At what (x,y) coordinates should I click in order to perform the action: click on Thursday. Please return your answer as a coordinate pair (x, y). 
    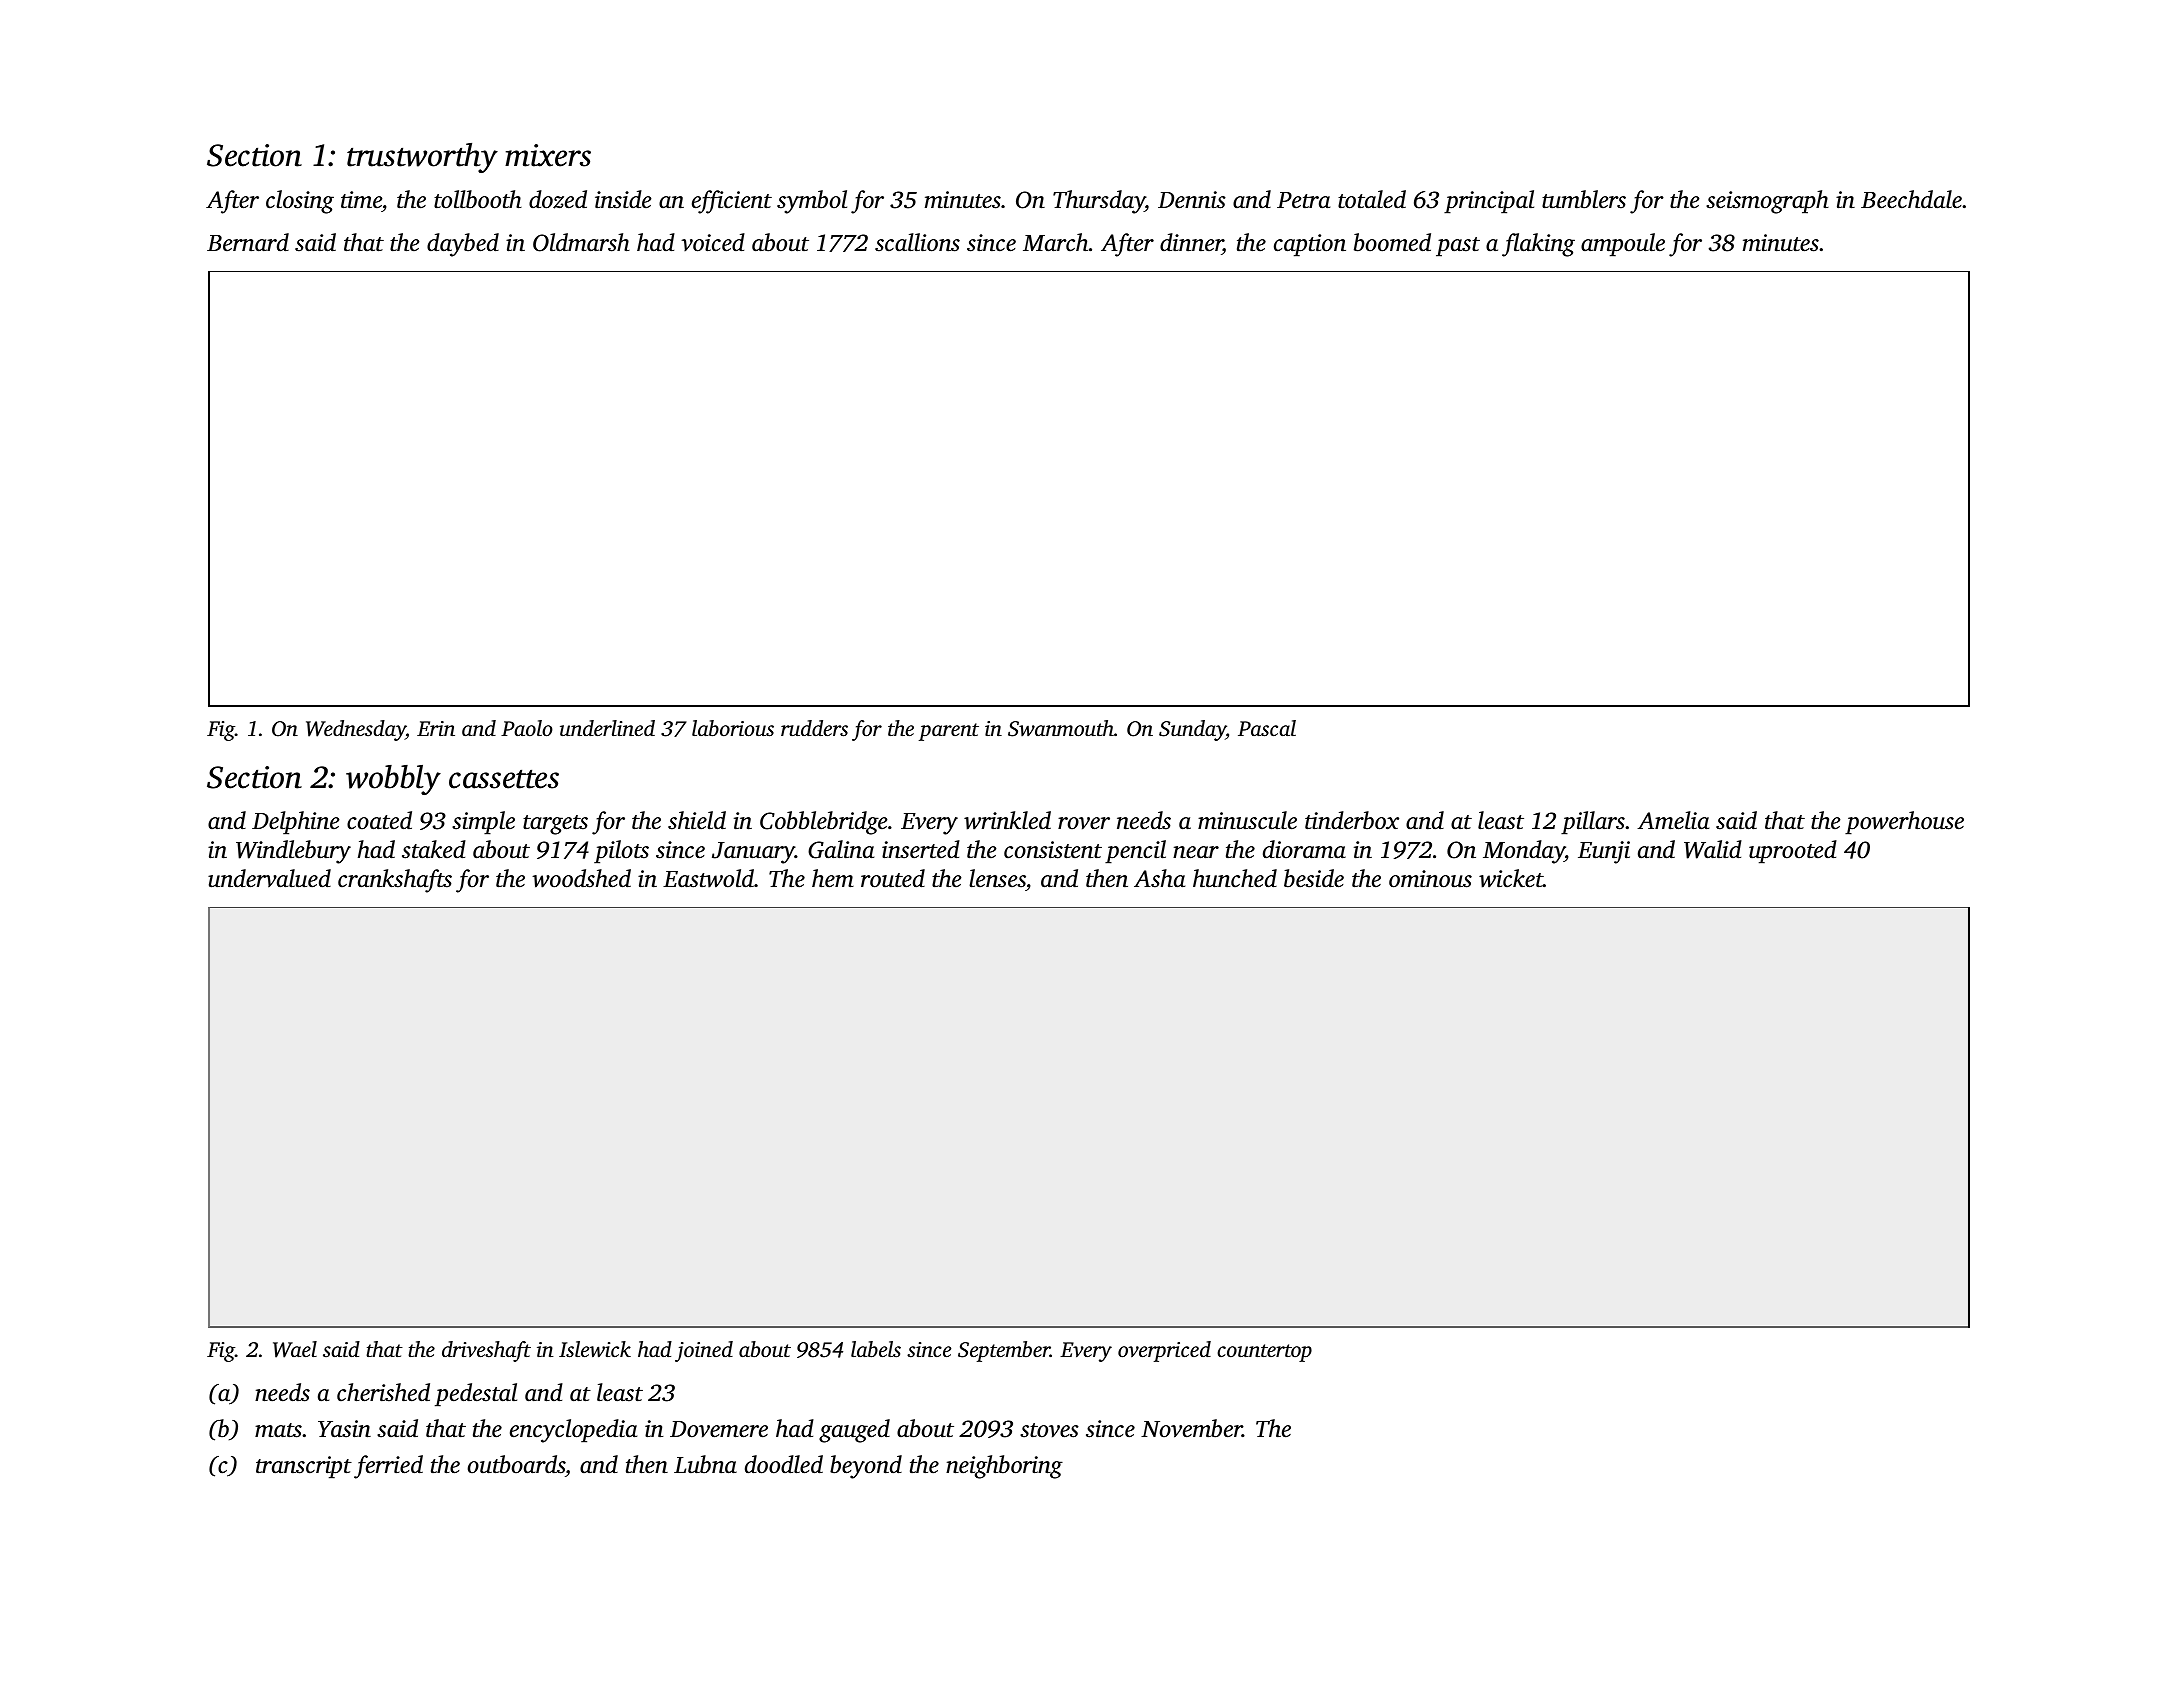
    Looking at the image, I should click on (1099, 202).
